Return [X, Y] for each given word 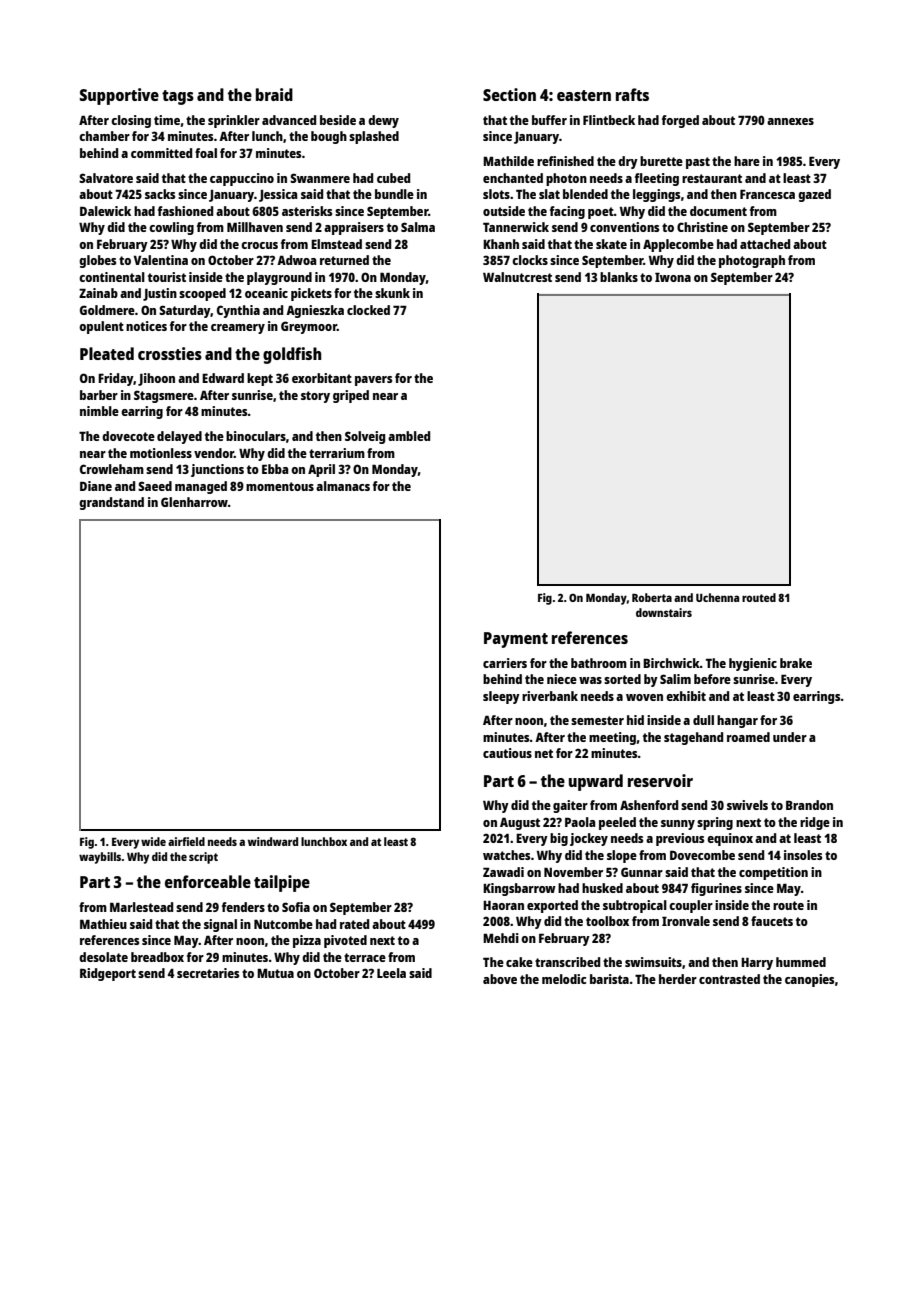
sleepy [501, 697]
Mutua [275, 973]
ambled [409, 436]
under [790, 737]
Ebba [275, 469]
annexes [790, 121]
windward [273, 841]
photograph [752, 261]
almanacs [343, 486]
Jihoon [156, 379]
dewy [383, 121]
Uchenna [717, 597]
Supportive [119, 96]
